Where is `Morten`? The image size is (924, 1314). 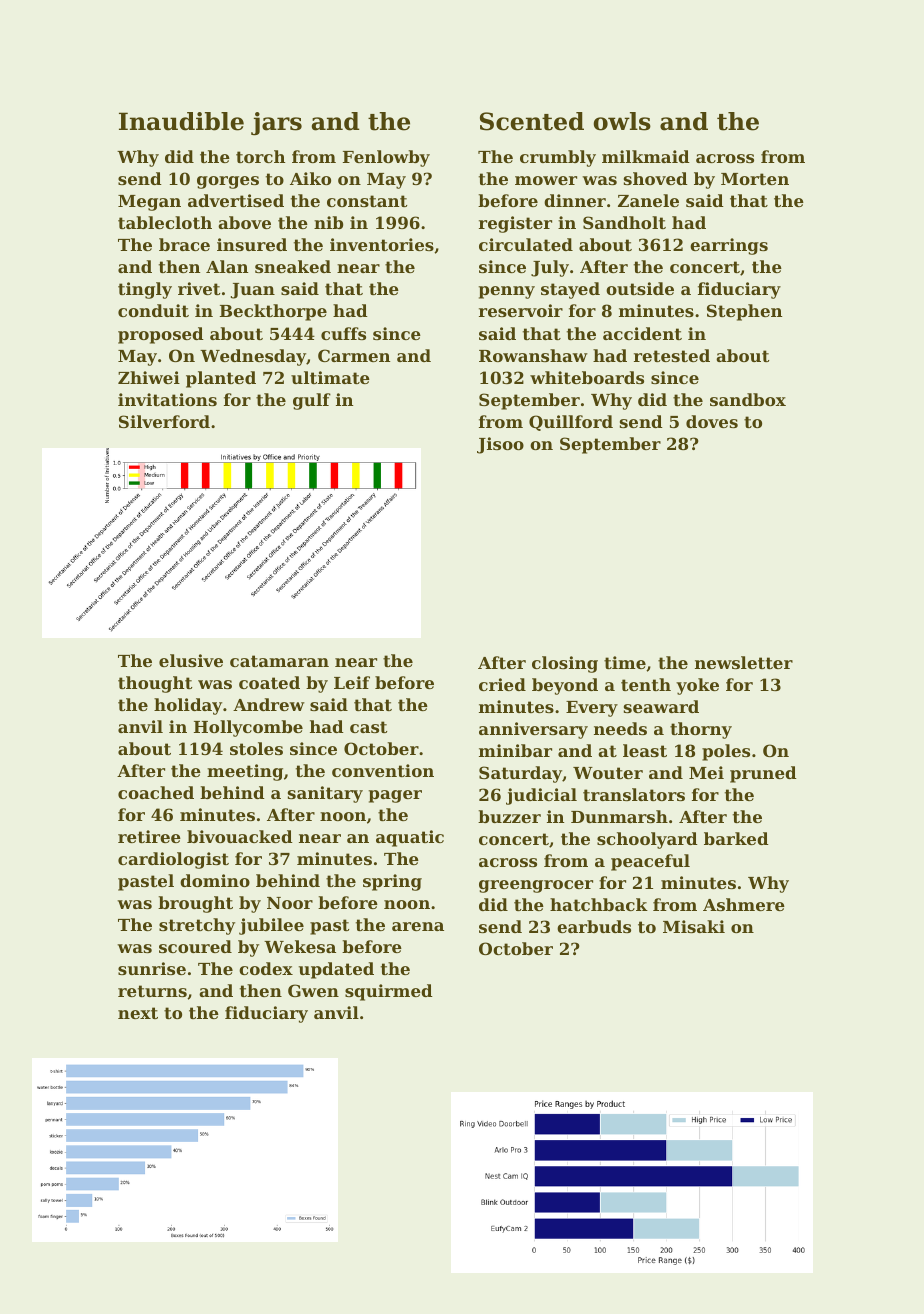
Morten is located at coordinates (755, 179).
